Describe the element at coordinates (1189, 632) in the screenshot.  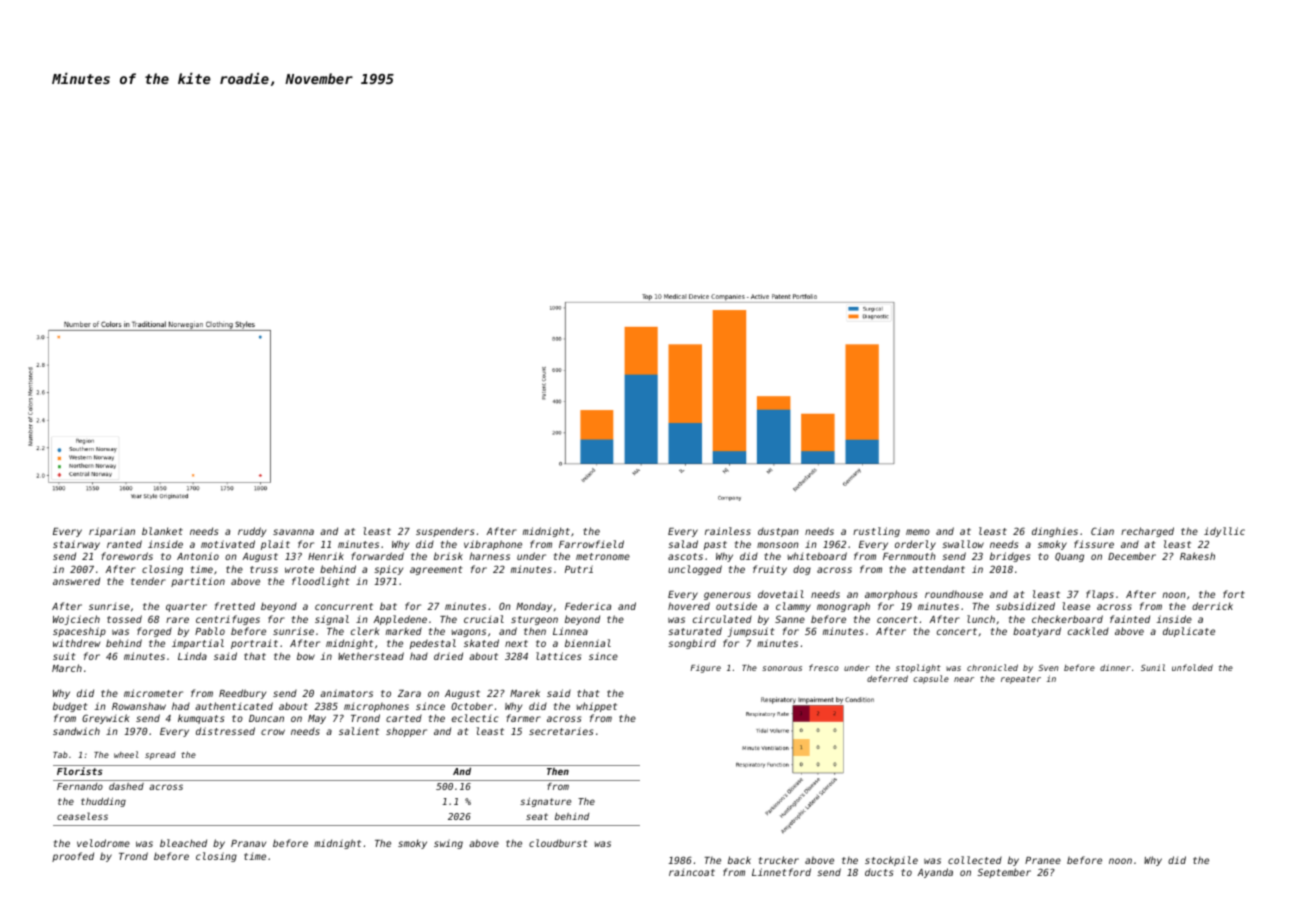
I see `duplicate` at that location.
